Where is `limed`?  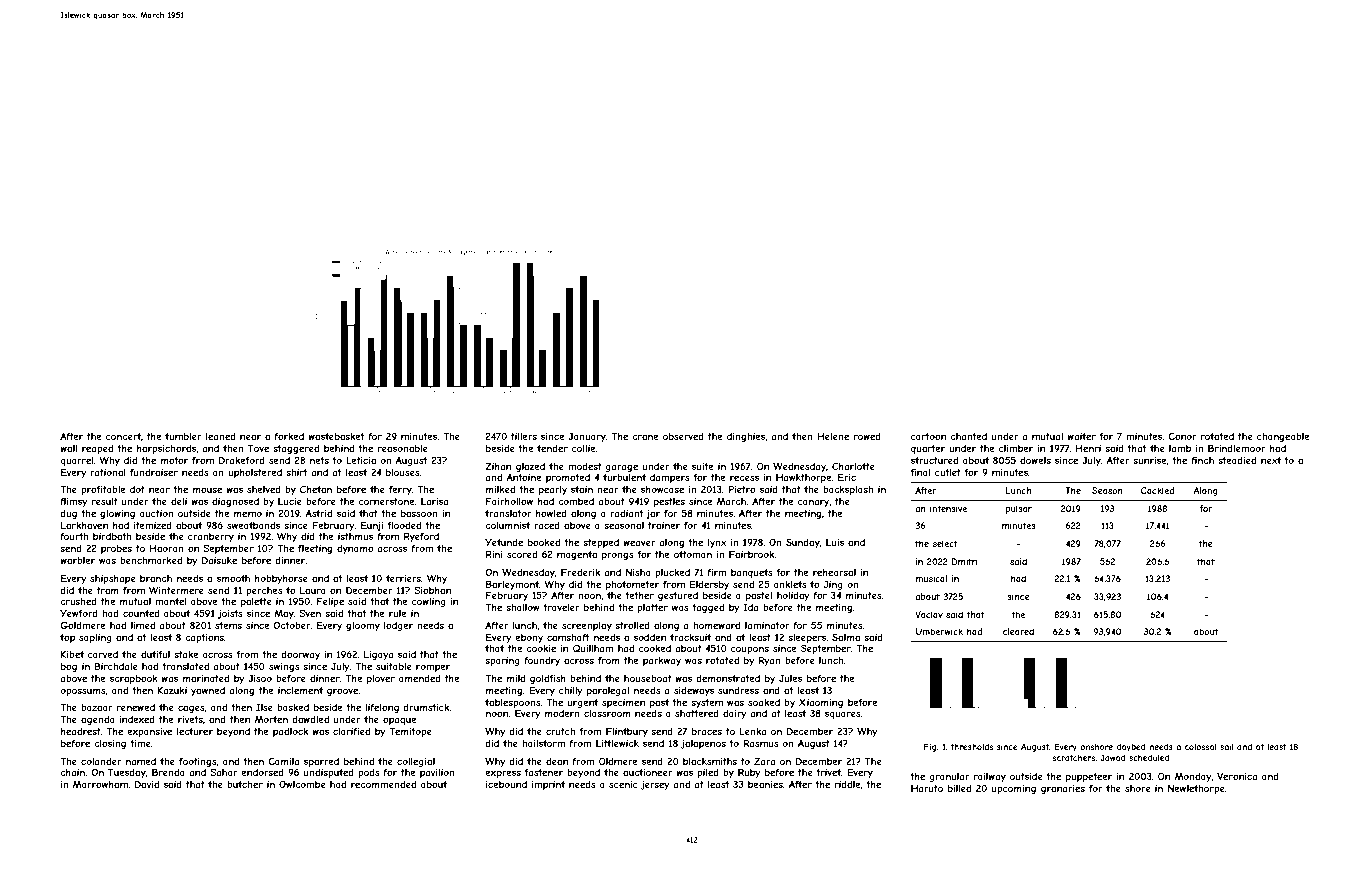
limed is located at coordinates (143, 625).
